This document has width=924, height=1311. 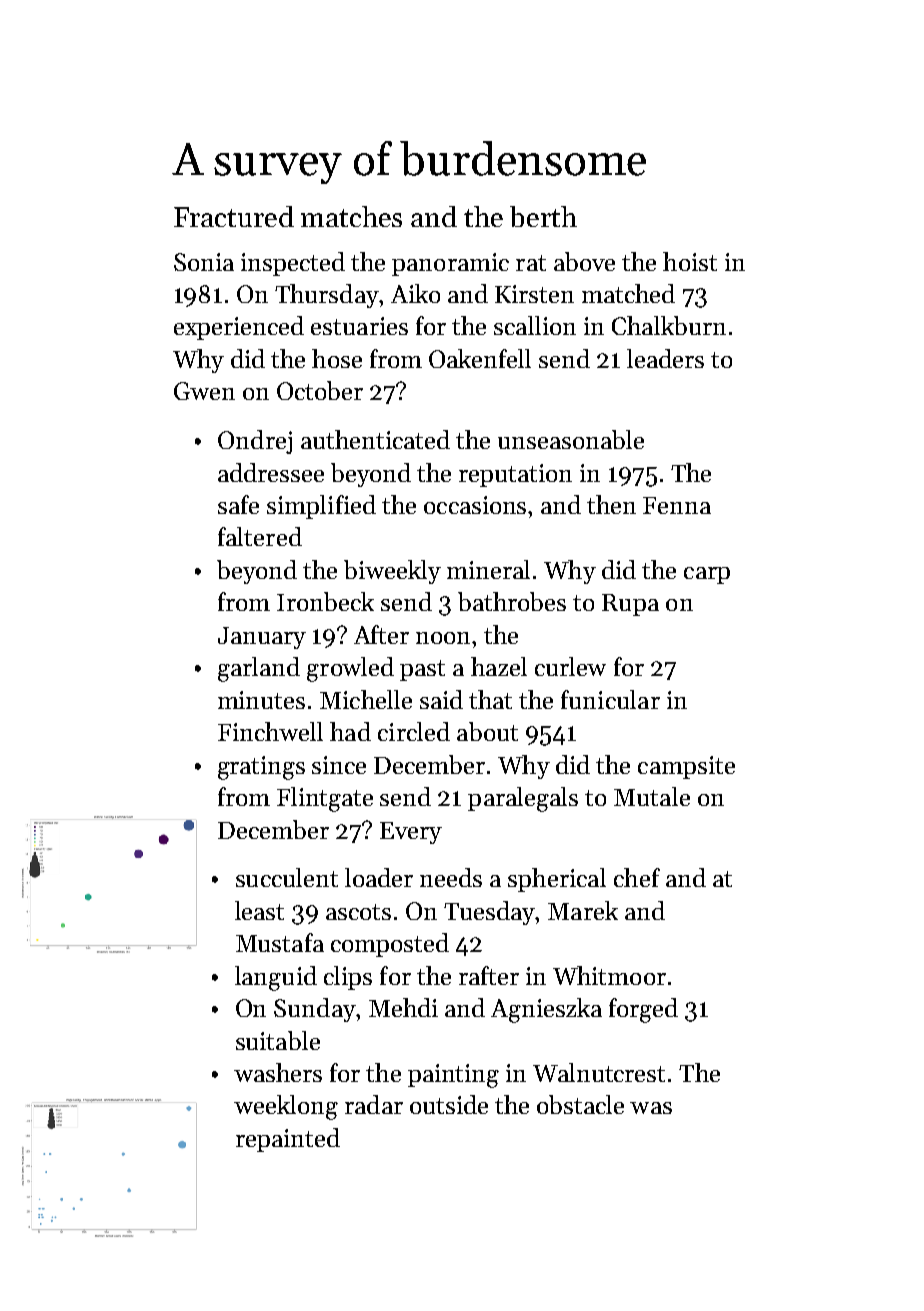 I want to click on repainted, so click(x=288, y=1140).
